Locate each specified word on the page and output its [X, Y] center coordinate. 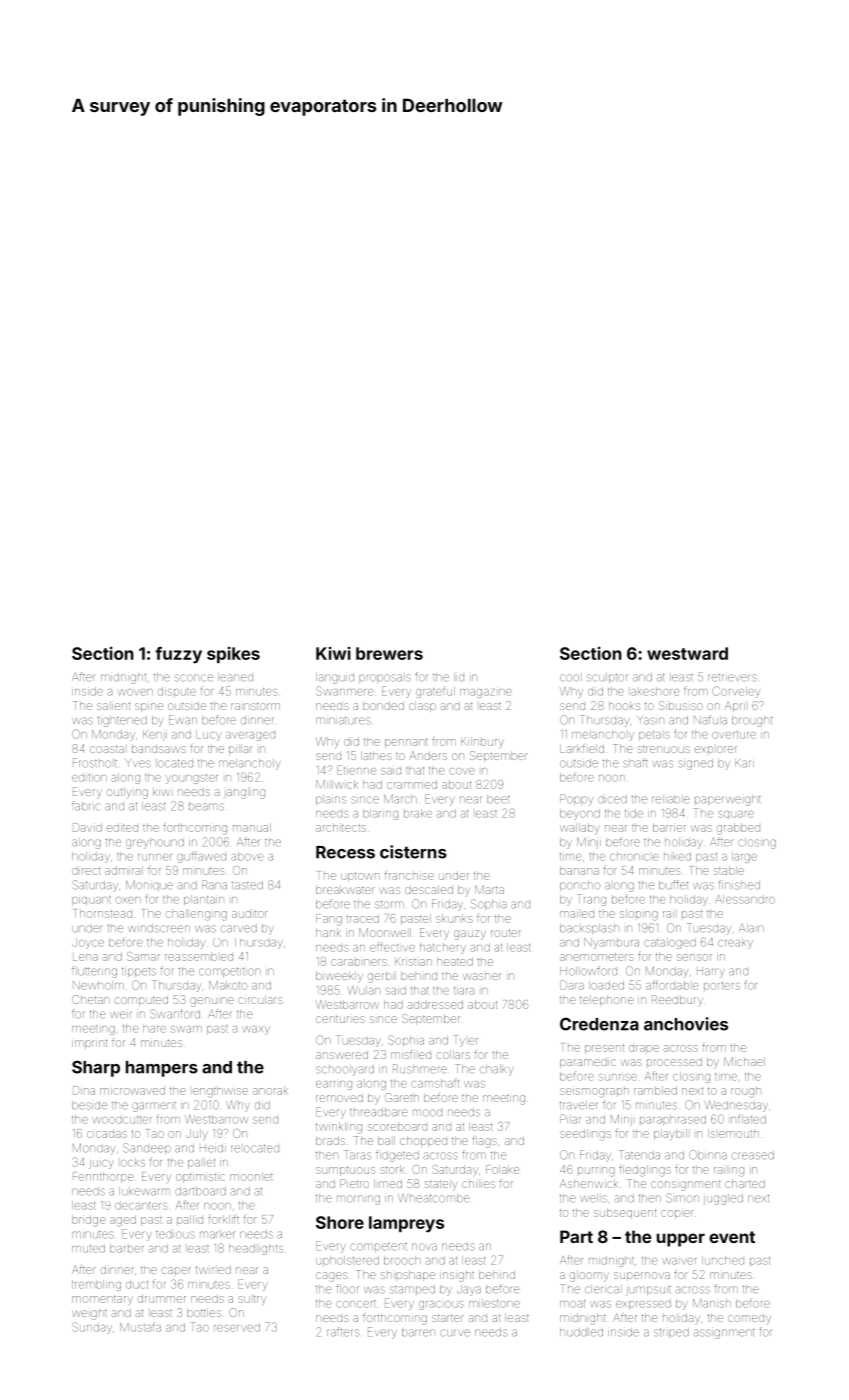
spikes [233, 655]
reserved [237, 1327]
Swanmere [345, 691]
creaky [735, 943]
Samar [143, 956]
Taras [357, 1155]
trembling [96, 1285]
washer [482, 976]
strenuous [664, 749]
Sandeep [147, 1148]
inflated [748, 1119]
